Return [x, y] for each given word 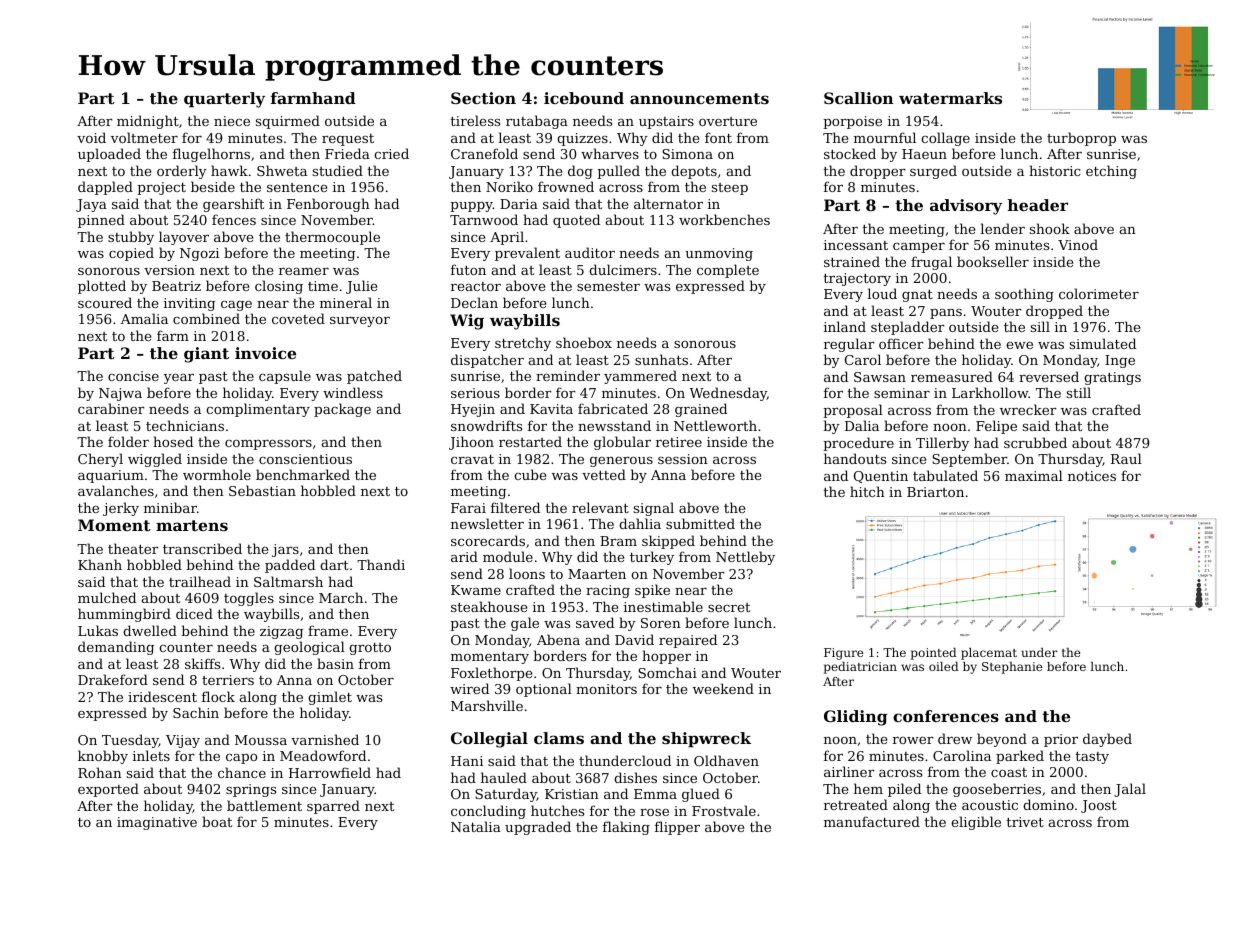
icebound [584, 98]
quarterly [224, 100]
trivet [1025, 822]
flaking [626, 828]
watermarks [950, 98]
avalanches [116, 490]
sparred [333, 807]
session [683, 459]
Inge [1120, 361]
